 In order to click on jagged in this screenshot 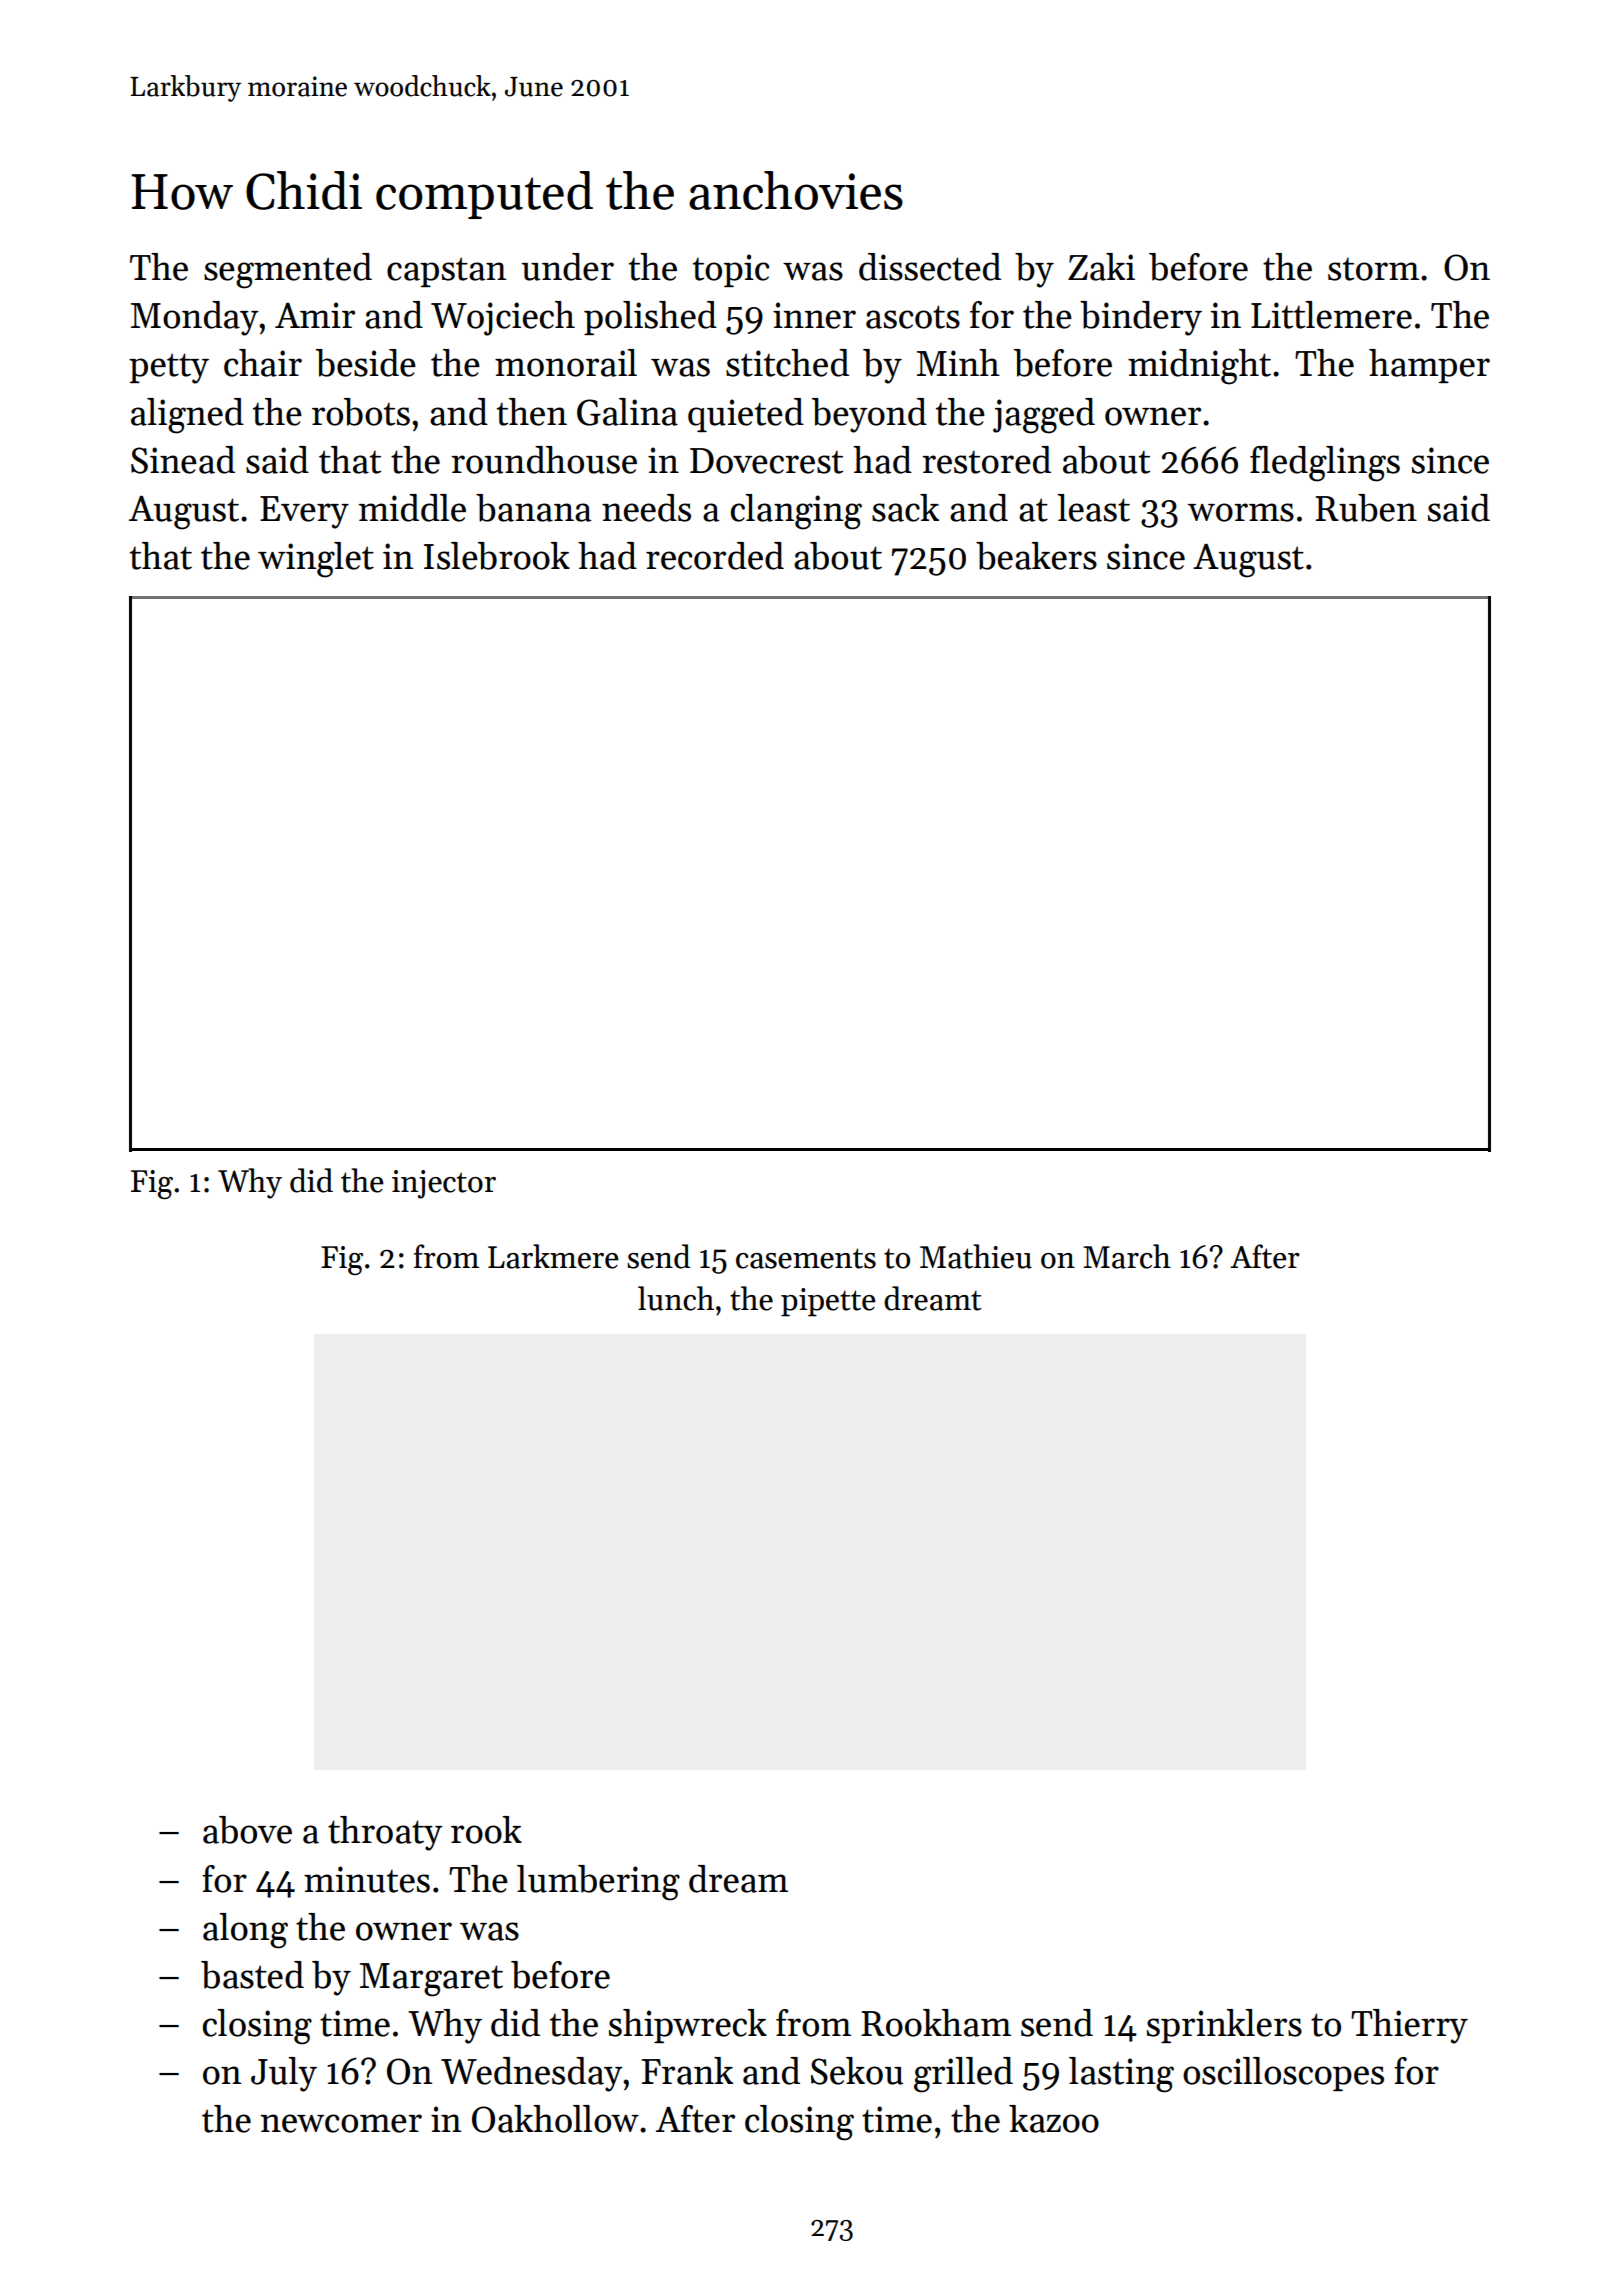, I will do `click(1044, 416)`.
